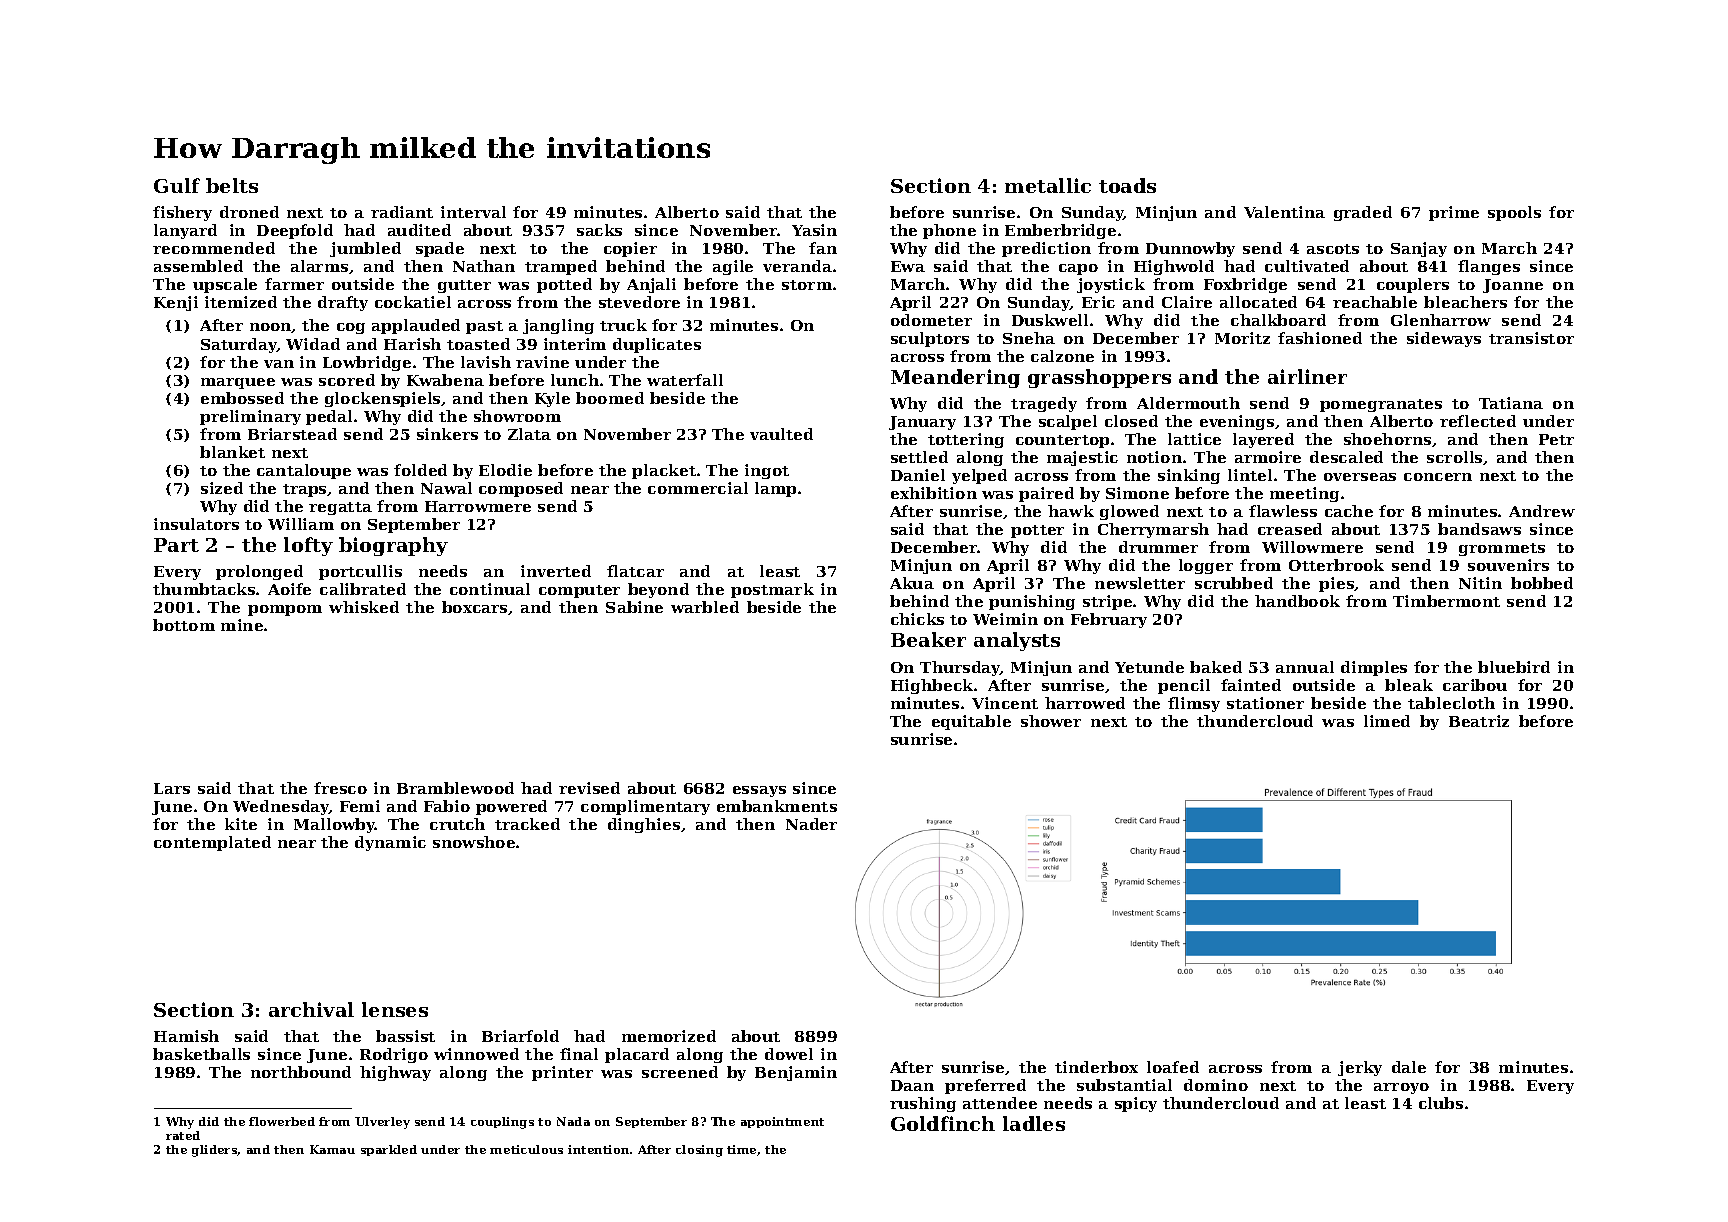 The height and width of the page is (1222, 1728). What do you see at coordinates (741, 1149) in the page?
I see `time` at bounding box center [741, 1149].
